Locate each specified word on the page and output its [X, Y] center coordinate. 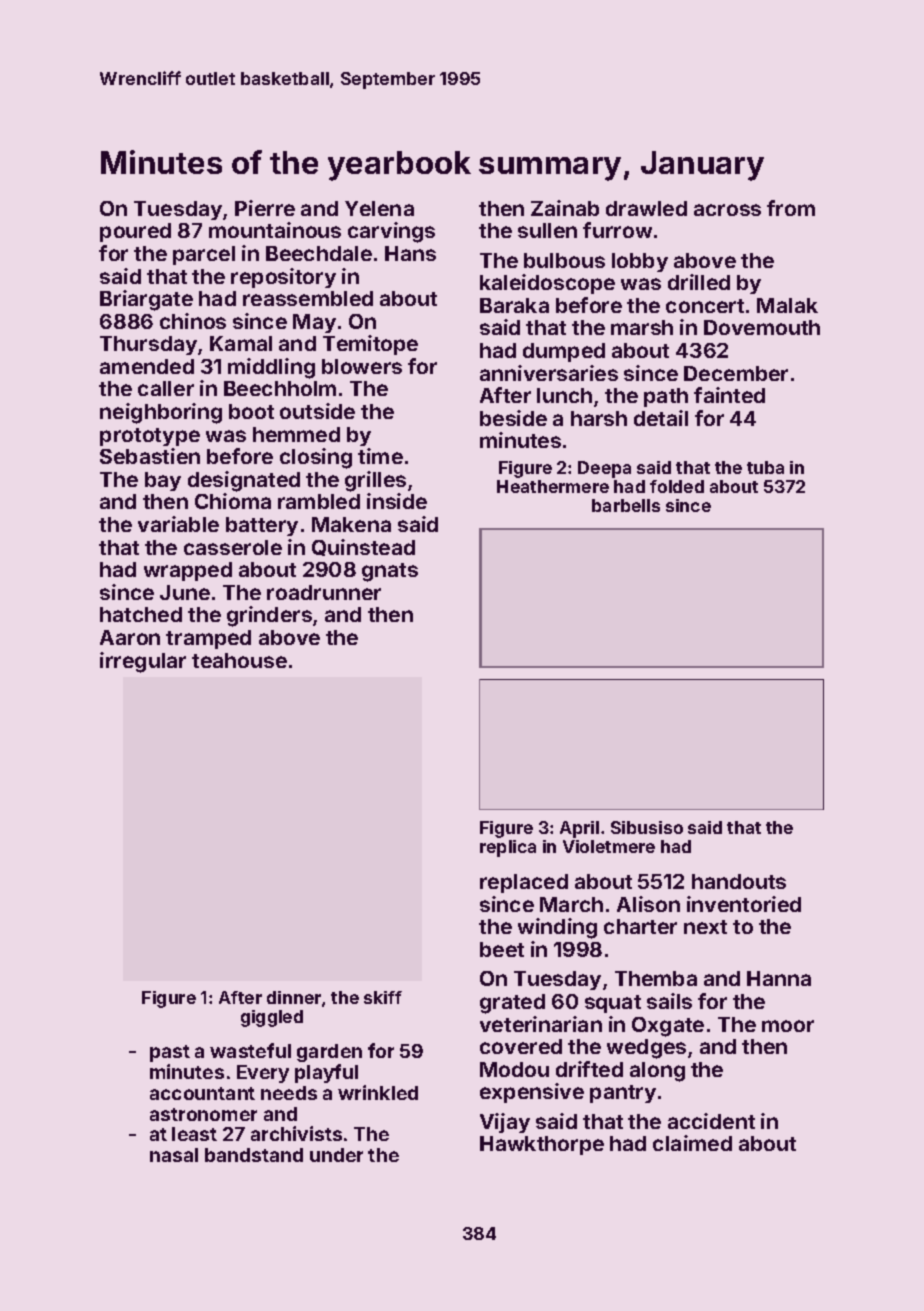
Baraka [514, 305]
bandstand [254, 1155]
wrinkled [378, 1092]
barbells [626, 505]
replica [508, 848]
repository [283, 278]
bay [163, 481]
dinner [294, 997]
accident [711, 1121]
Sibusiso [647, 827]
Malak [787, 305]
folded [677, 486]
